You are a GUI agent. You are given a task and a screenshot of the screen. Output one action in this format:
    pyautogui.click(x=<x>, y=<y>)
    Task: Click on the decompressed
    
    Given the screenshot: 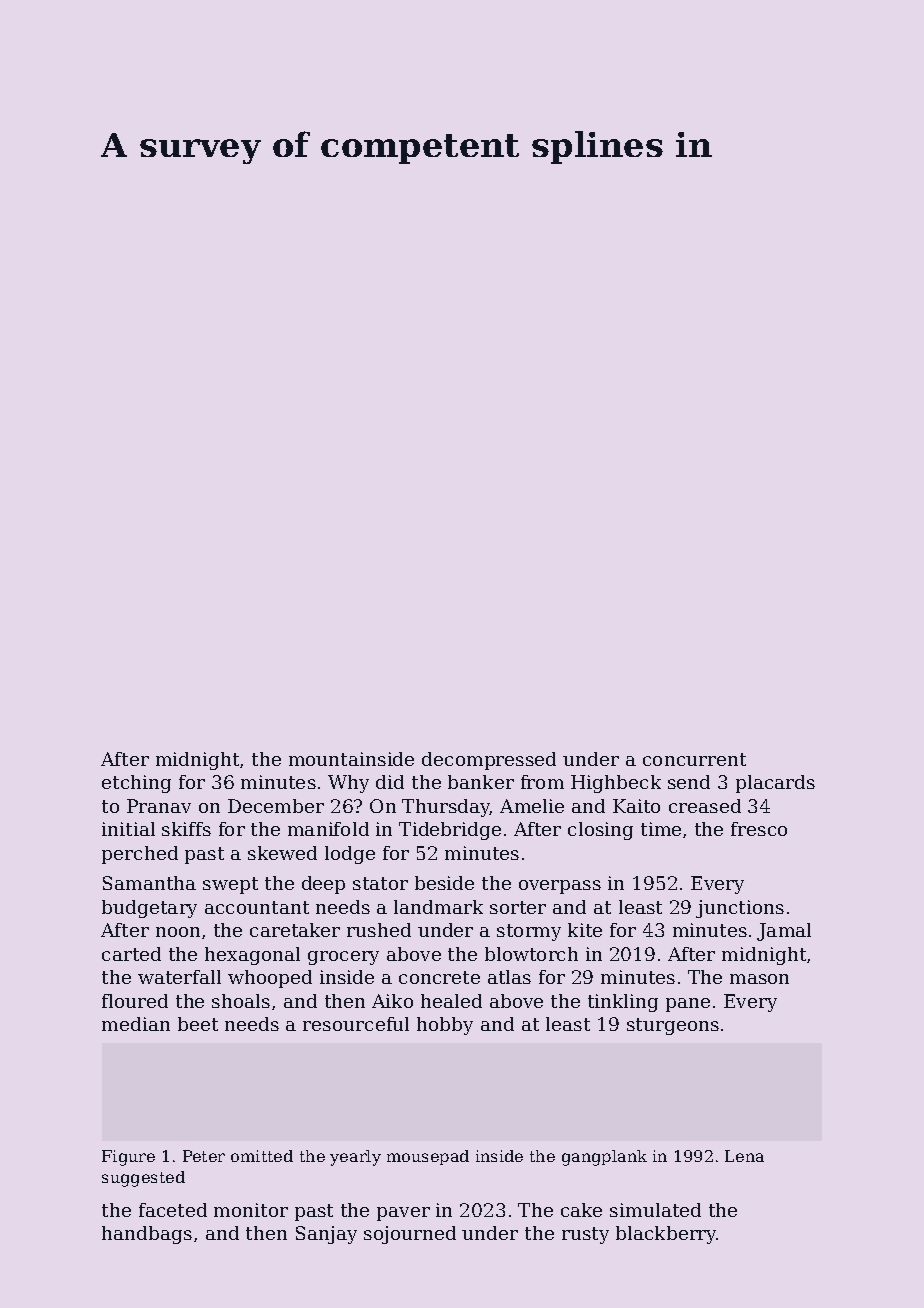 What is the action you would take?
    pyautogui.click(x=489, y=761)
